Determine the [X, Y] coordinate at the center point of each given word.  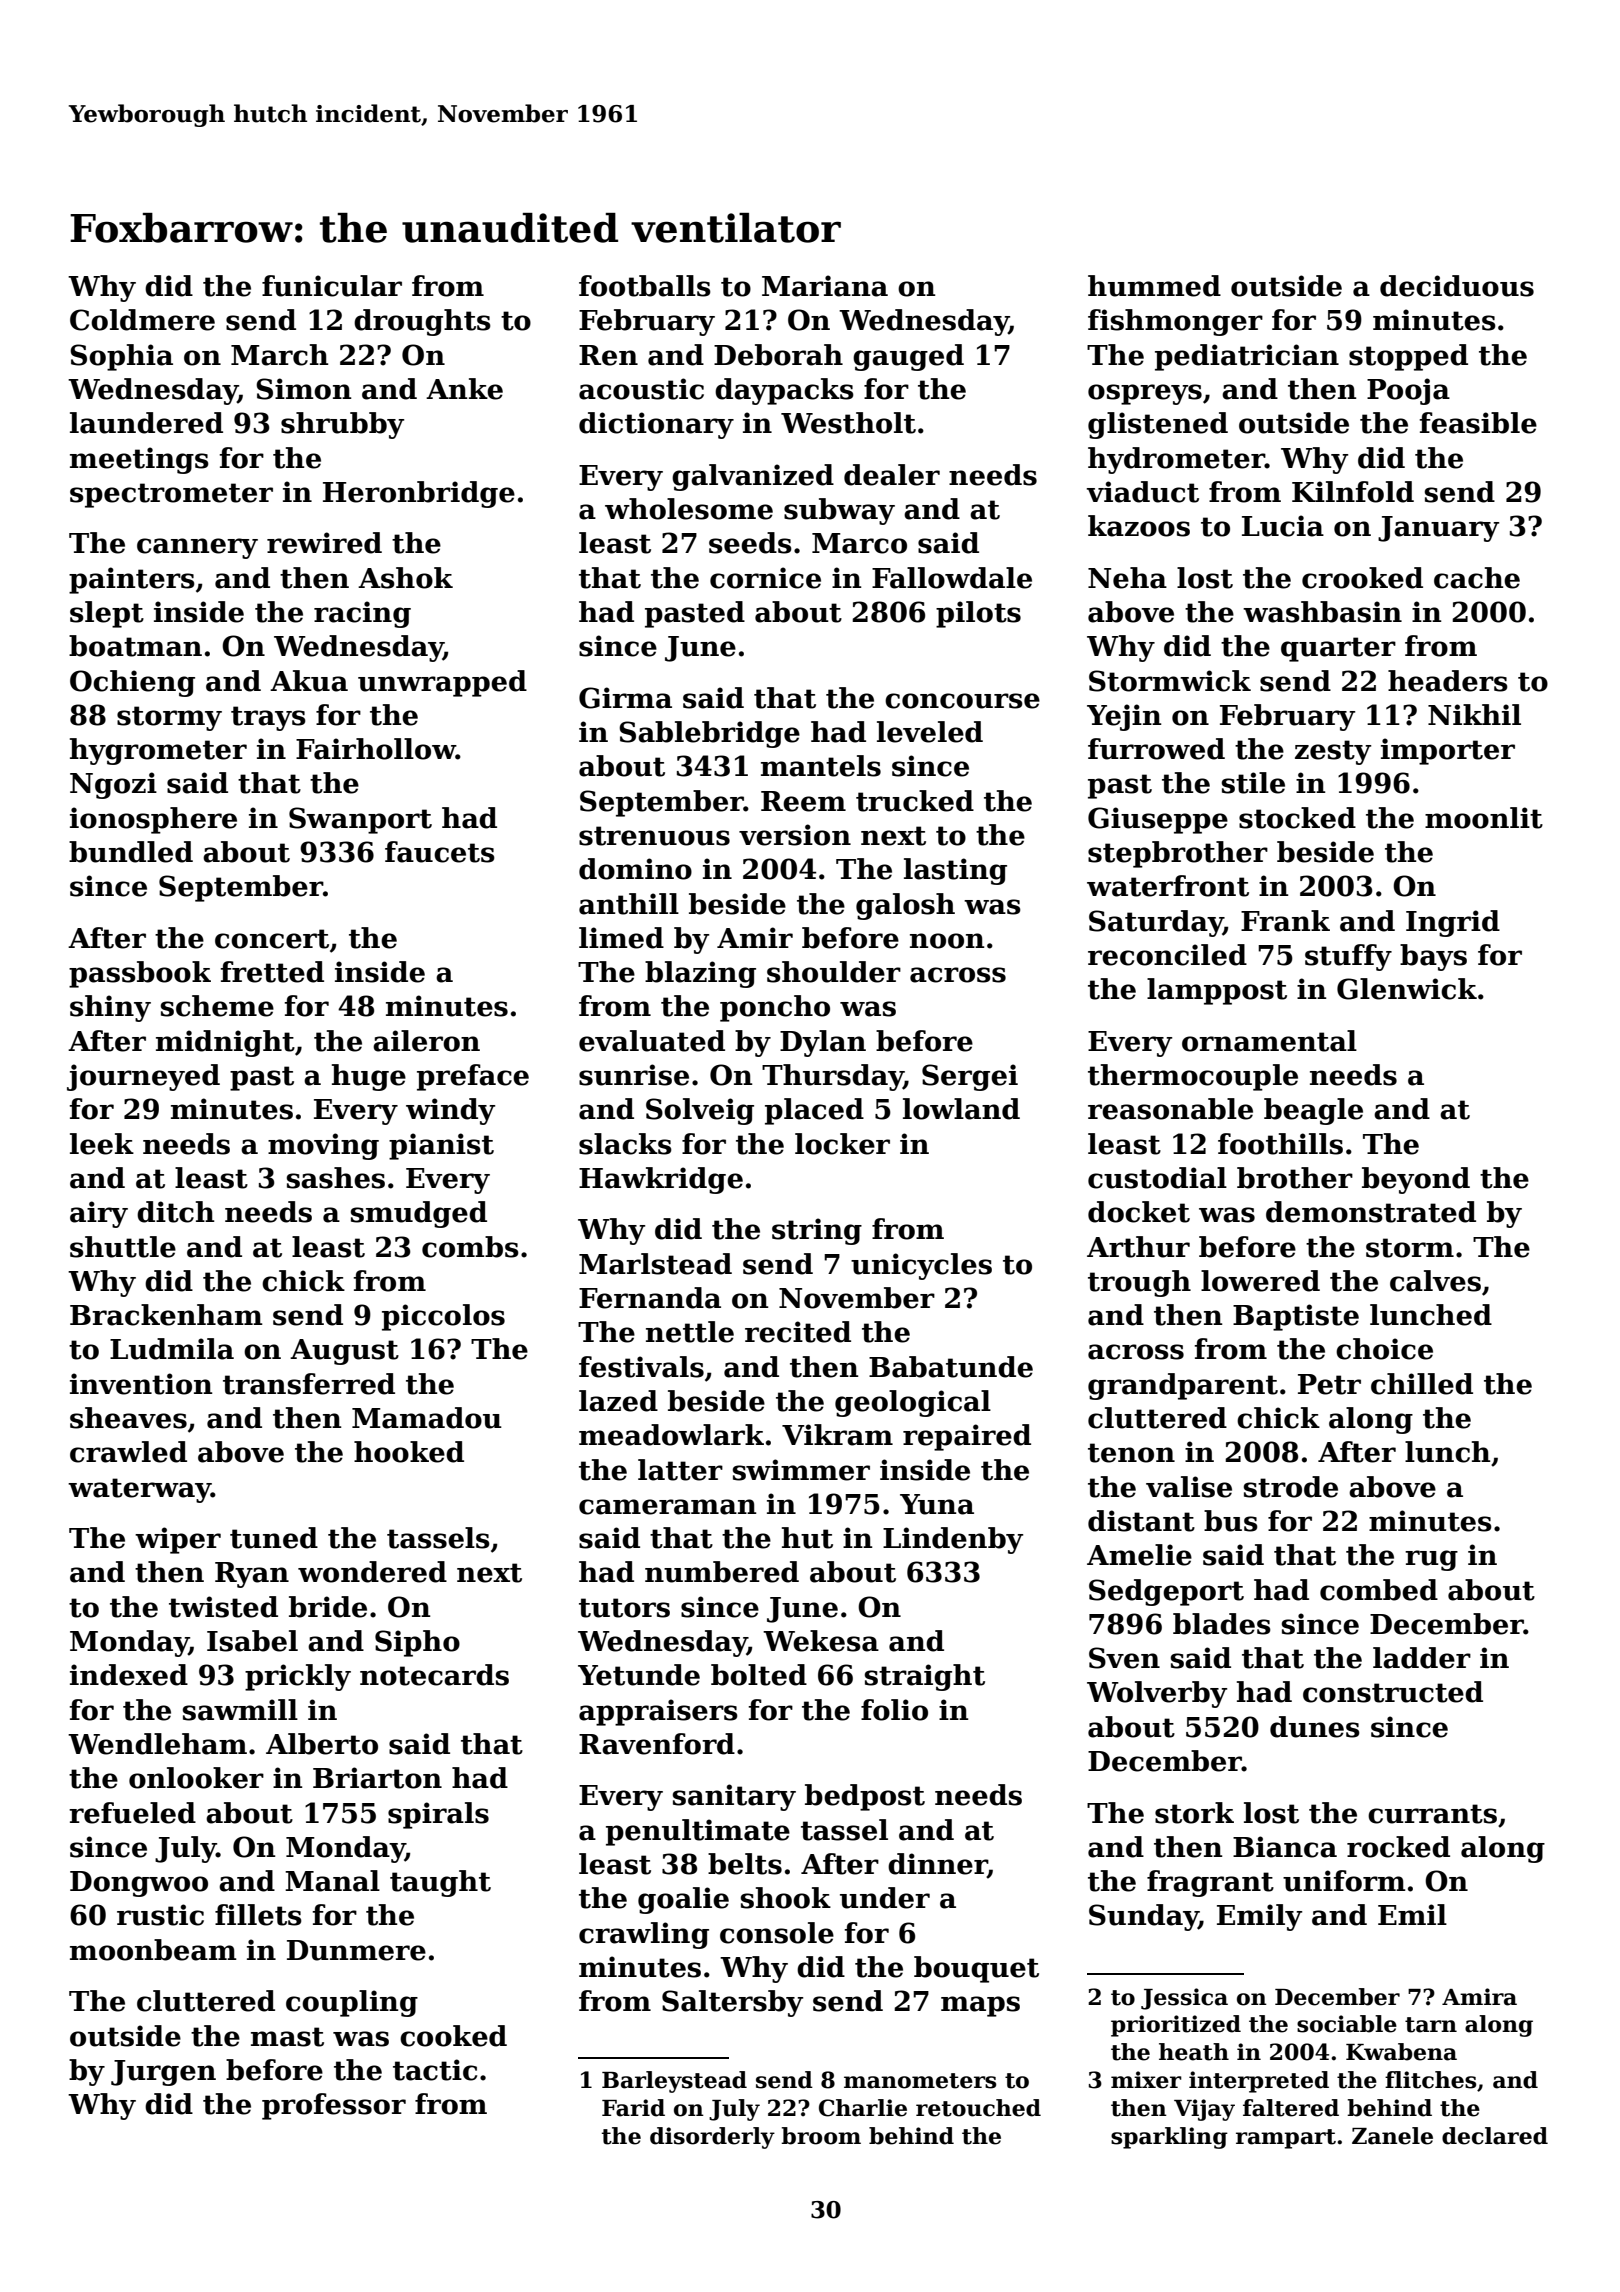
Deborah [778, 355]
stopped [1408, 357]
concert [272, 939]
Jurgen [163, 2073]
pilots [978, 614]
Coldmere [142, 320]
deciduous [1457, 286]
